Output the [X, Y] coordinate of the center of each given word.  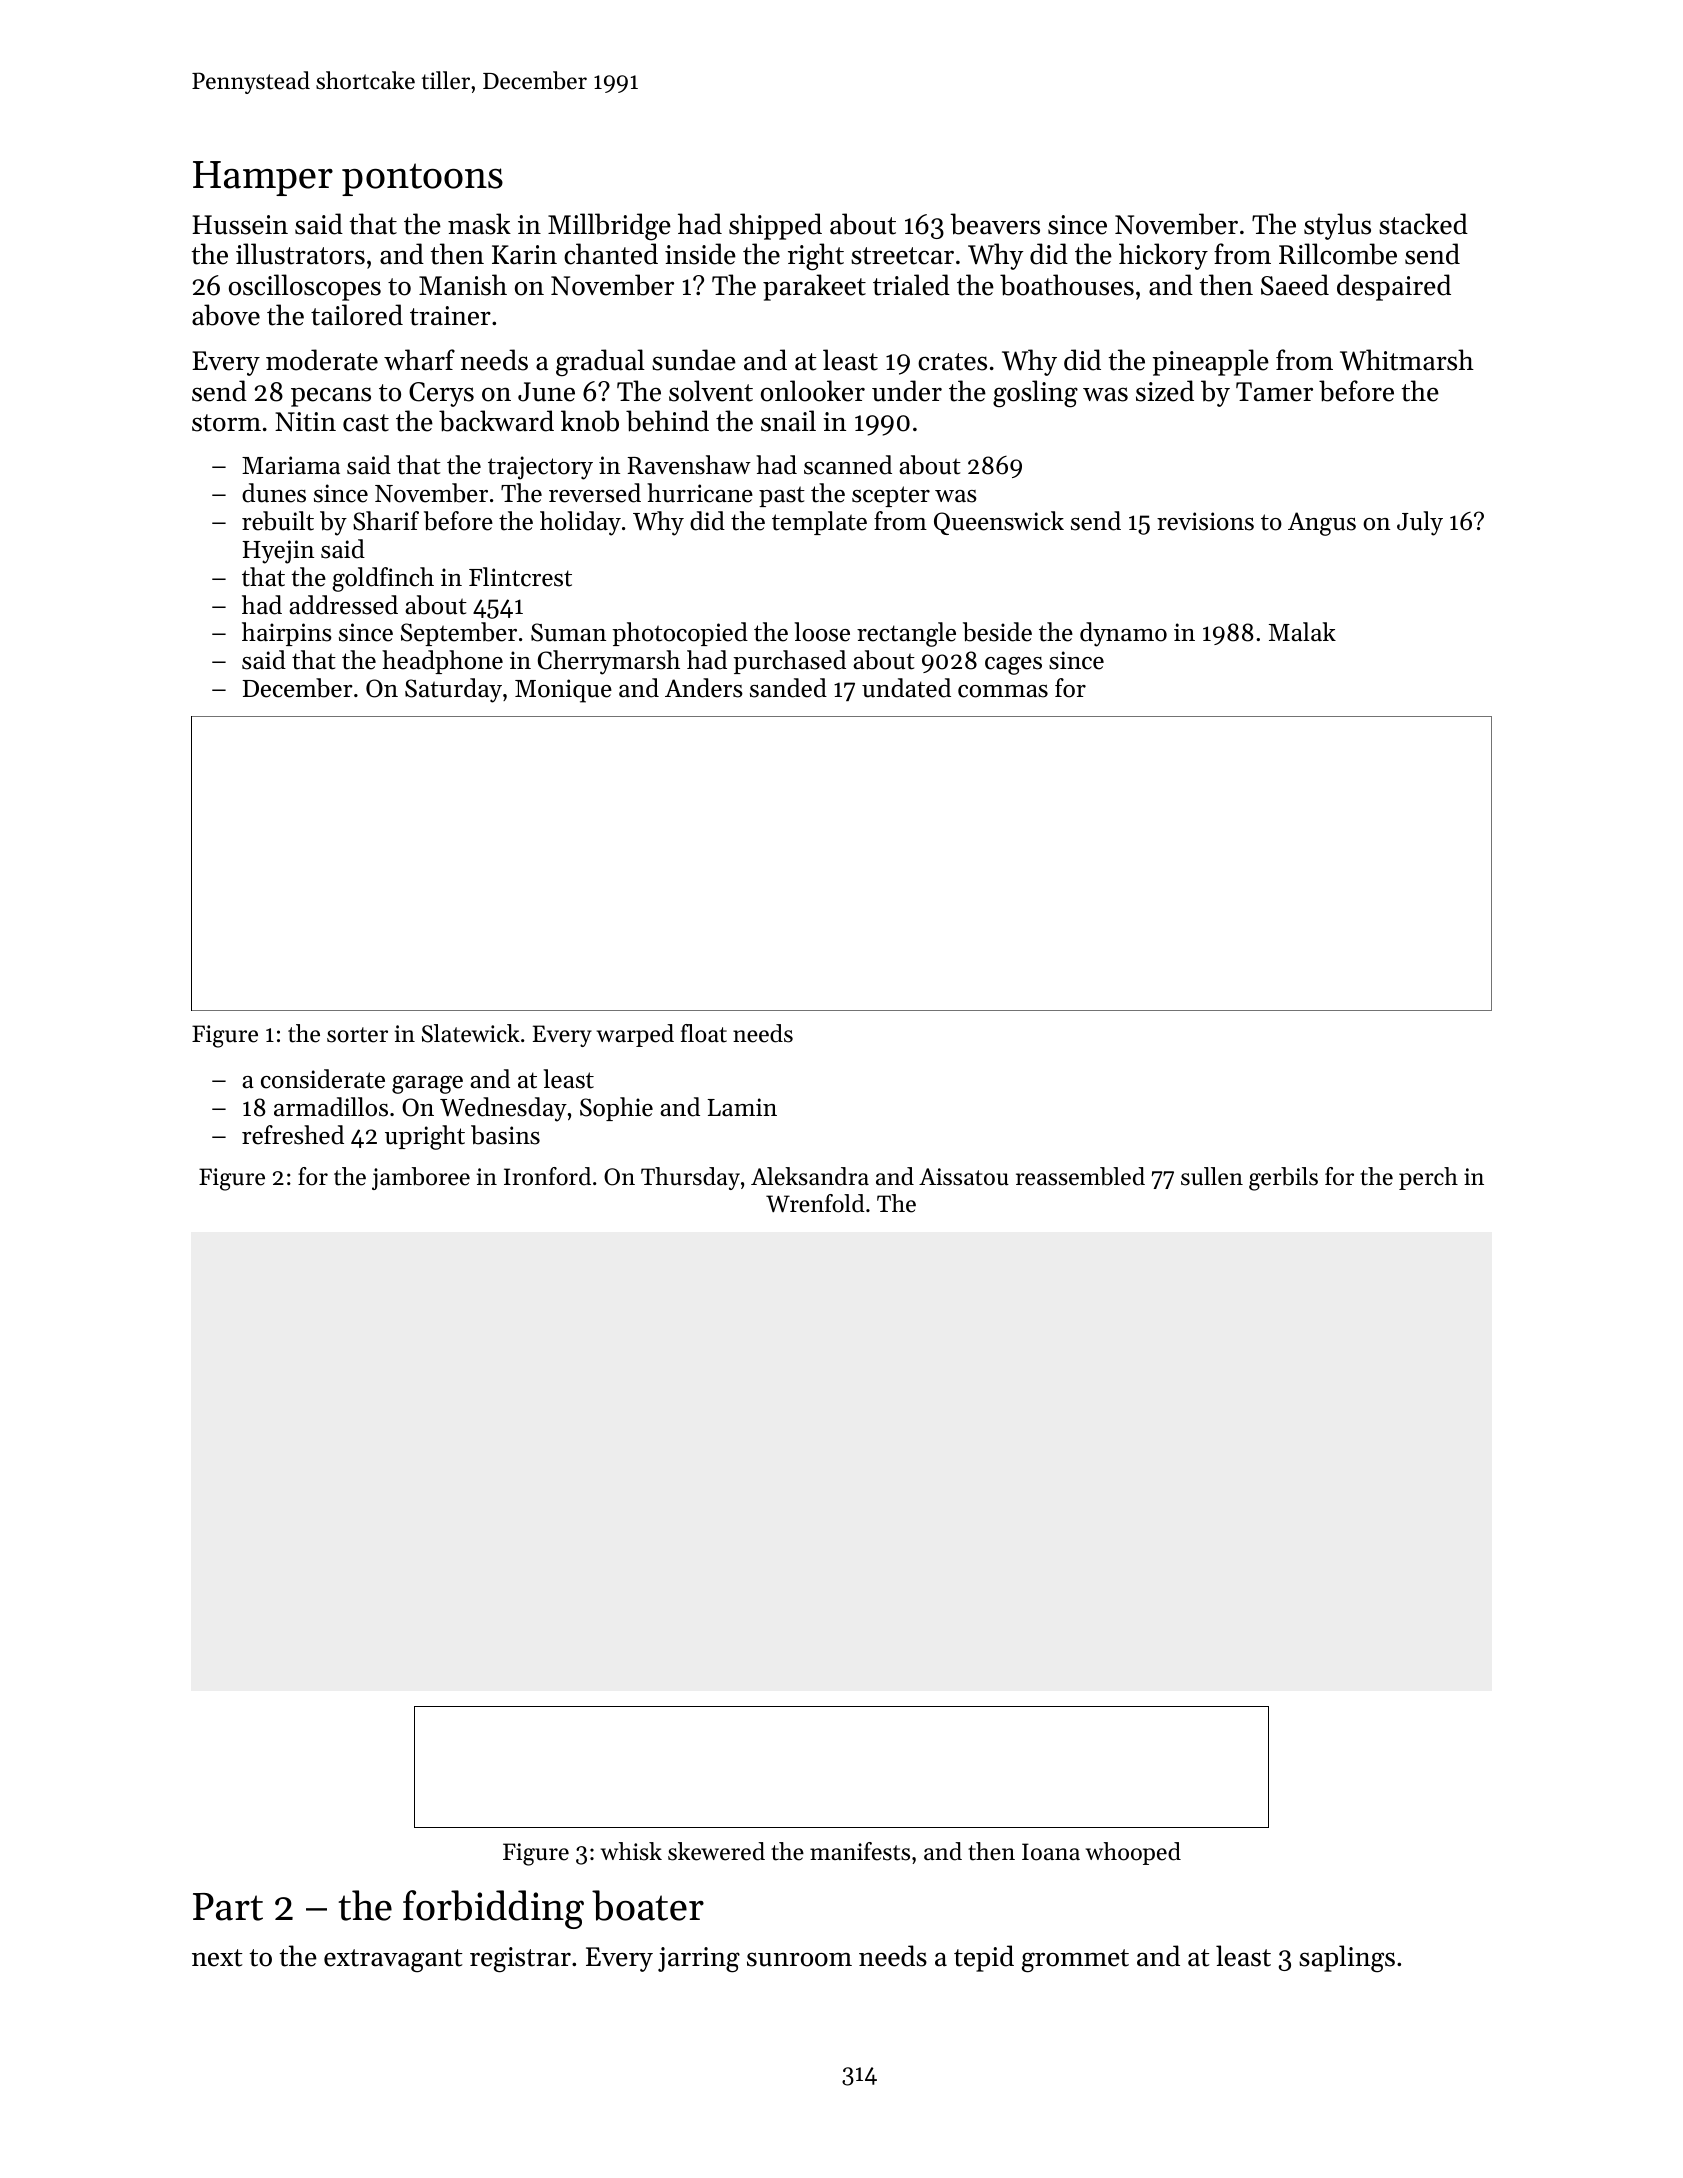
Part [228, 1907]
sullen [1212, 1176]
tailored [357, 315]
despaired [1394, 287]
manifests [860, 1851]
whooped [1133, 1853]
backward [496, 421]
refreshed [293, 1135]
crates [952, 362]
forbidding [493, 1909]
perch [1428, 1178]
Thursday [690, 1178]
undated [906, 688]
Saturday [453, 690]
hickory [1163, 256]
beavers [995, 224]
